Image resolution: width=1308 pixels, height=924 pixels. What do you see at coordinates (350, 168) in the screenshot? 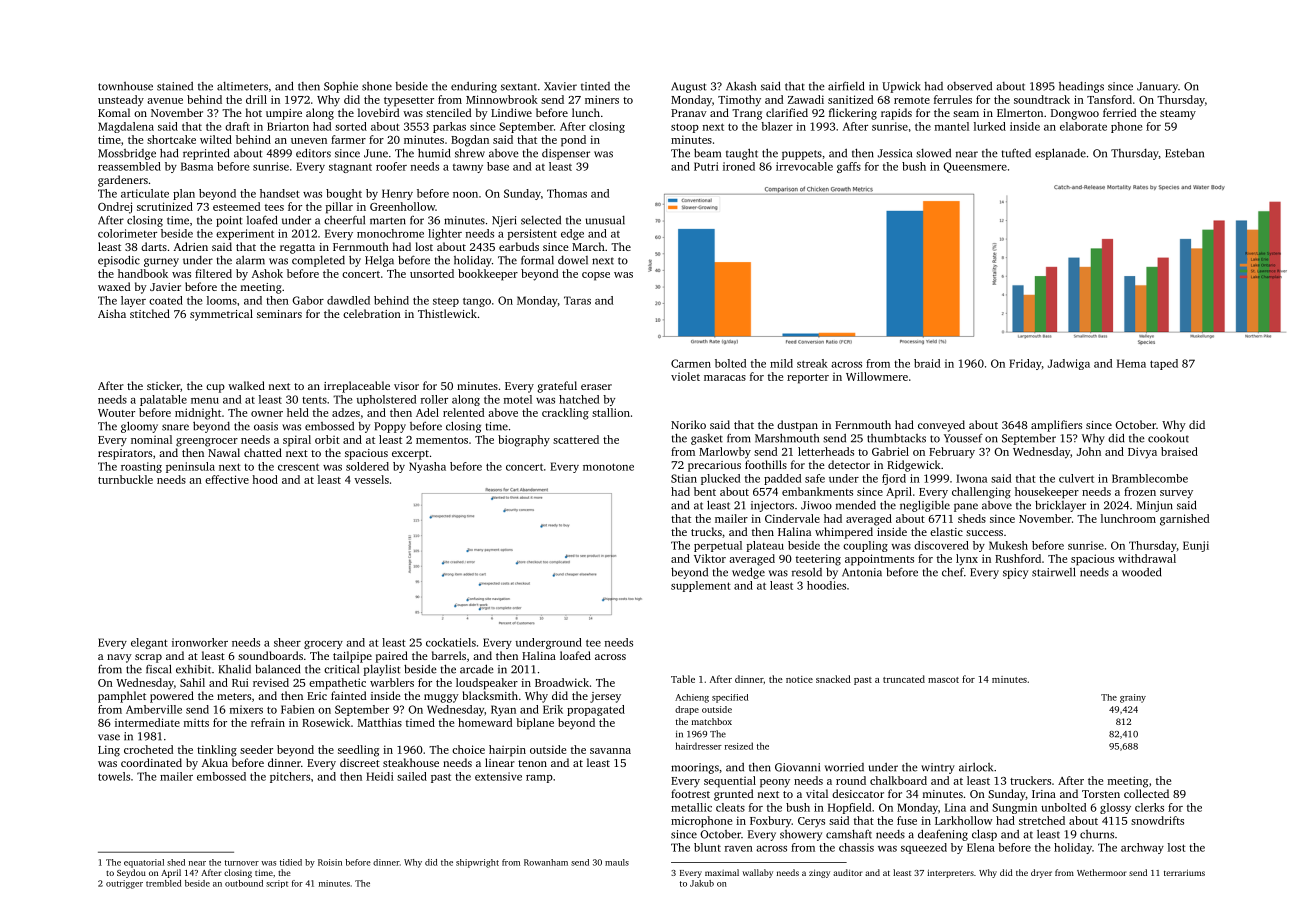
I see `stagnant` at bounding box center [350, 168].
